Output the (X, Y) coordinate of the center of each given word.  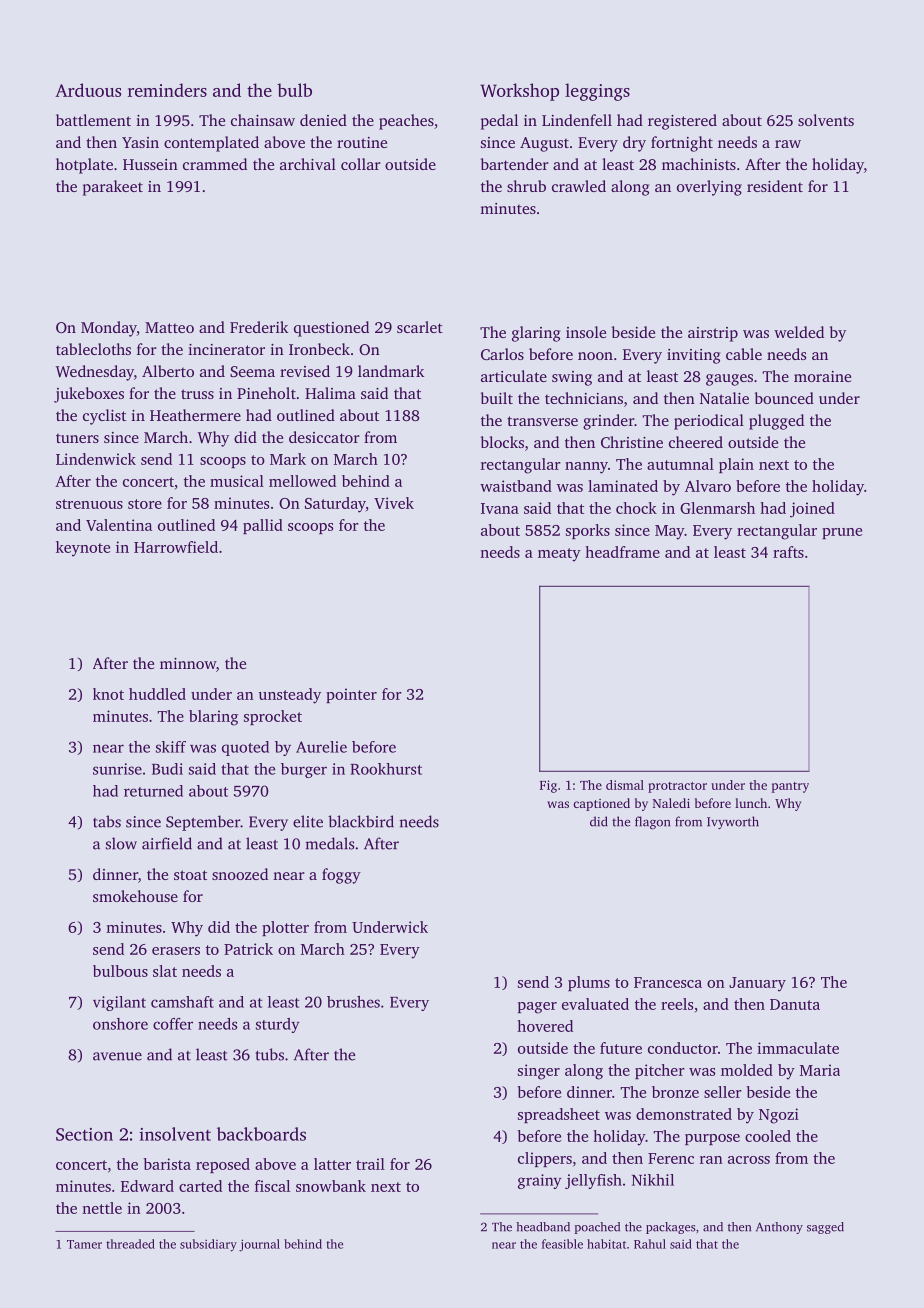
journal (259, 1245)
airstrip (713, 334)
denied (323, 120)
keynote (83, 549)
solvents (826, 120)
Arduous (88, 90)
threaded (130, 1244)
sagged (825, 1228)
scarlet (420, 327)
